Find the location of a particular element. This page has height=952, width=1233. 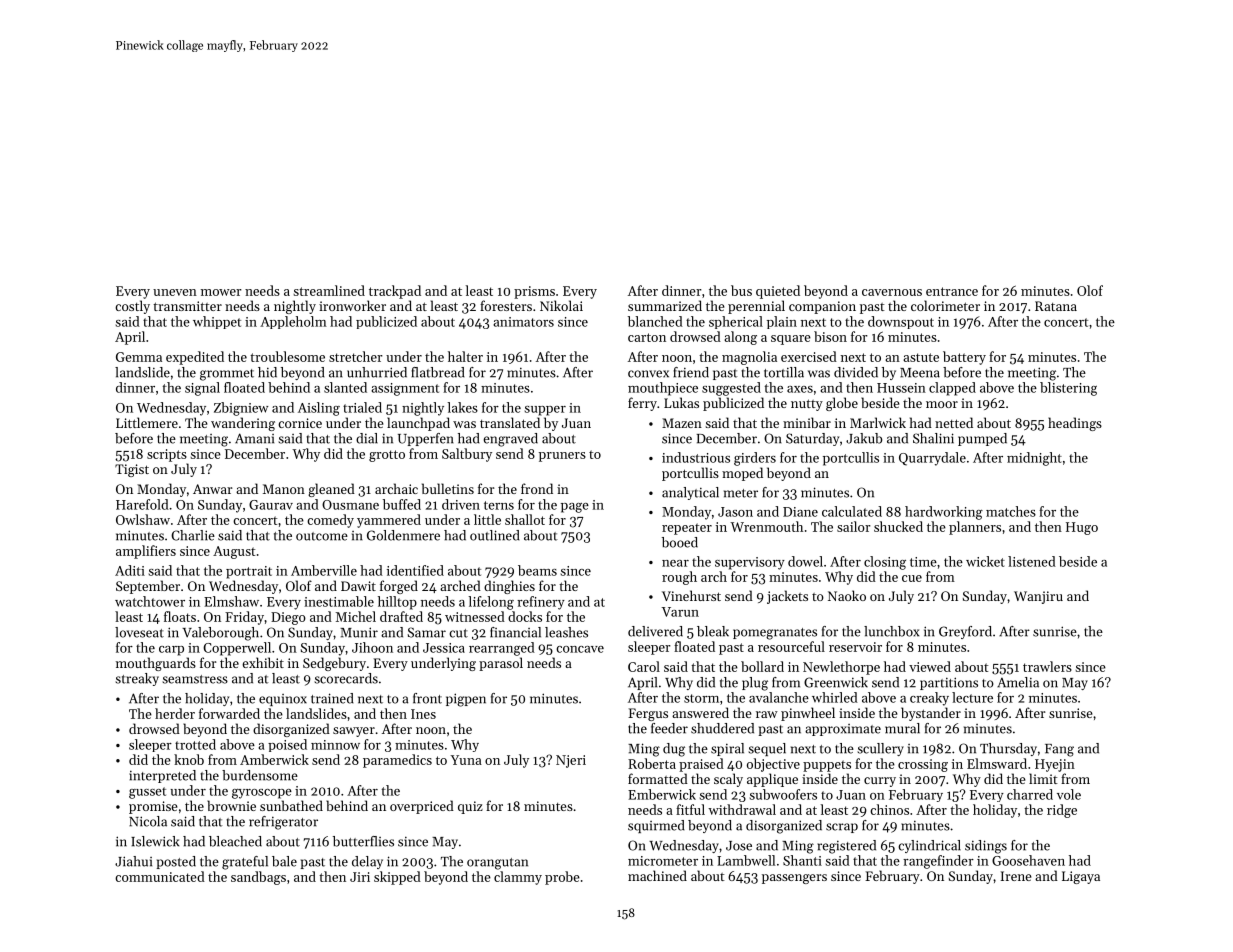

battery is located at coordinates (964, 358).
